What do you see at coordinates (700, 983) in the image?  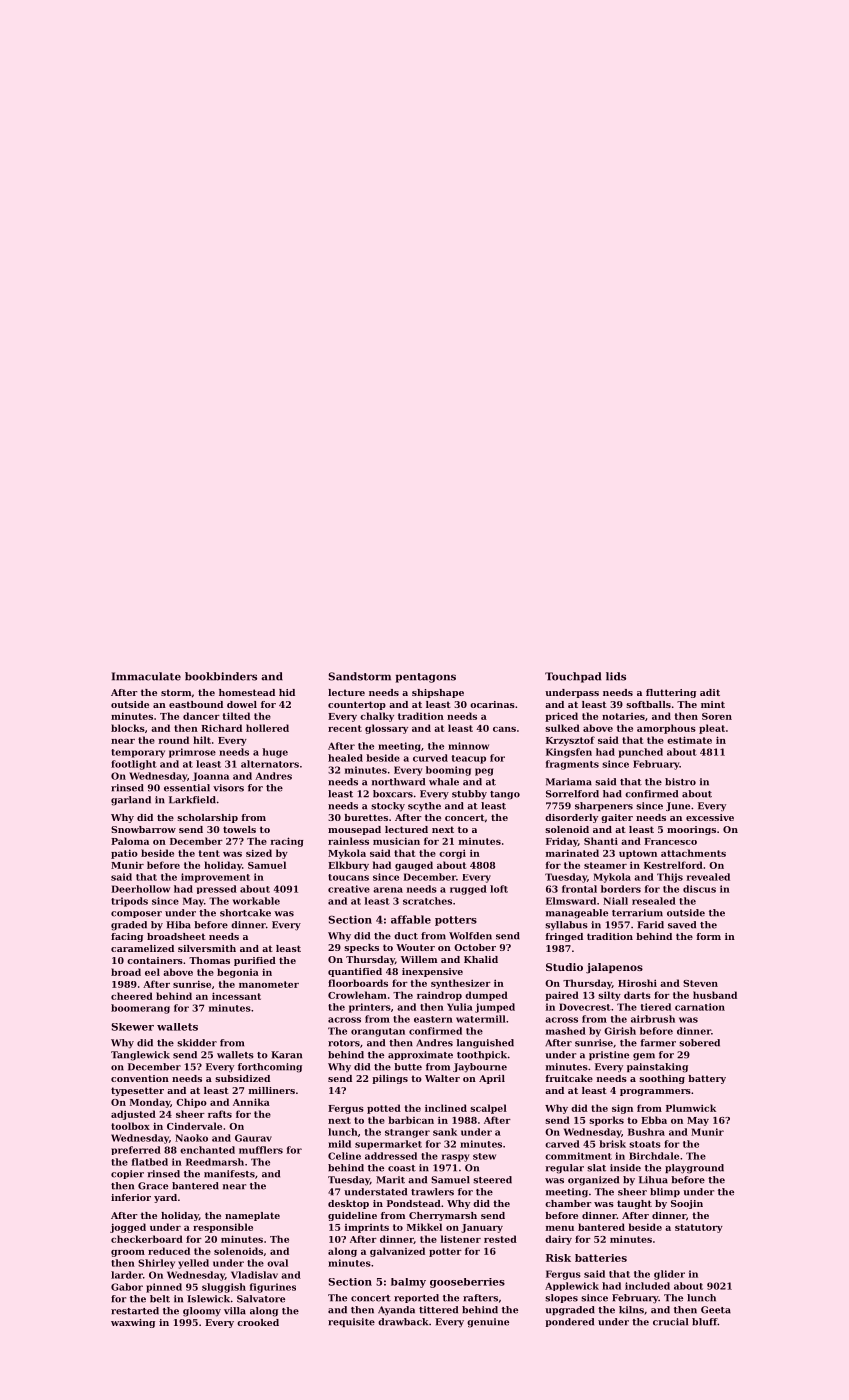 I see `Steven` at bounding box center [700, 983].
